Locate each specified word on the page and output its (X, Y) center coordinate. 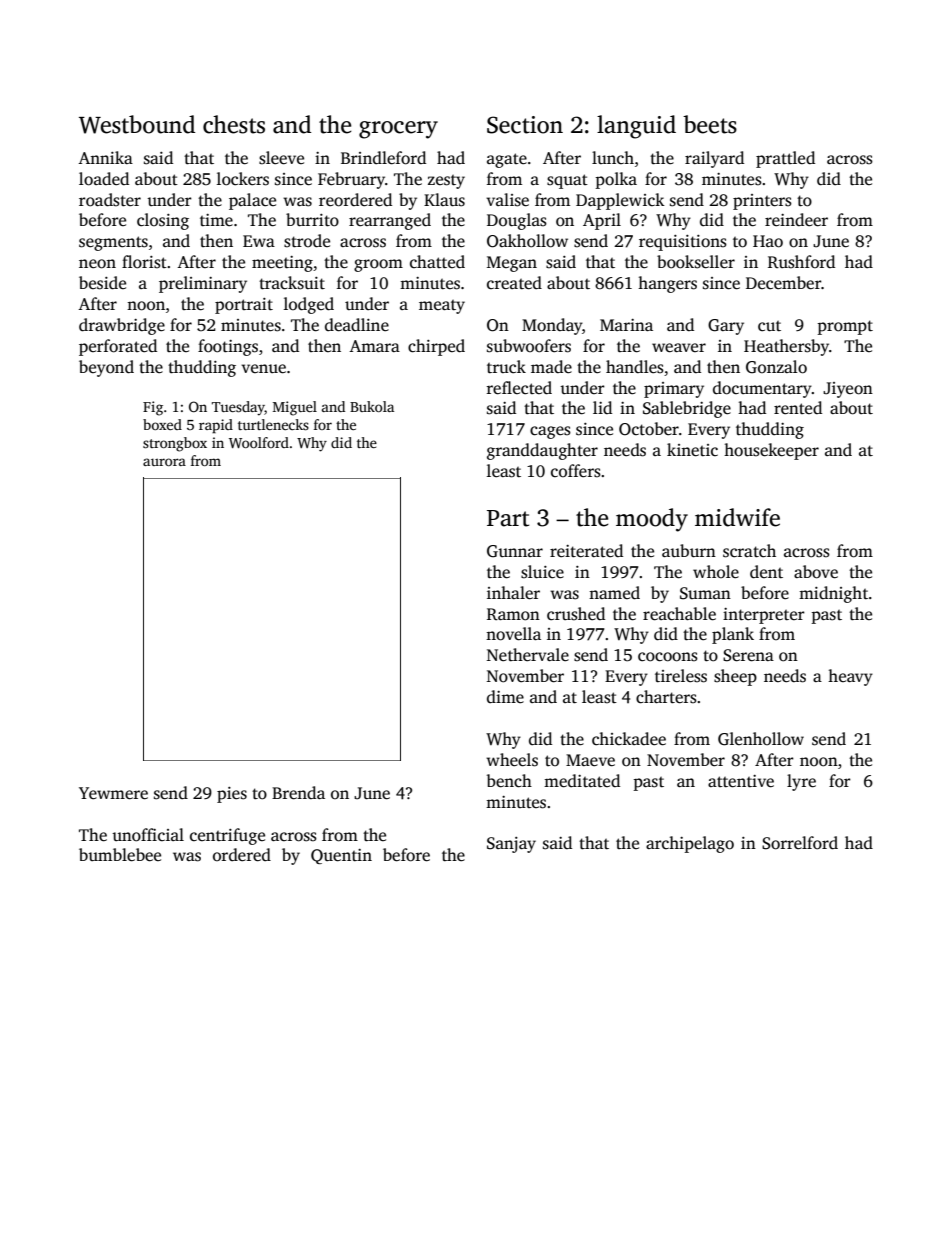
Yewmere (113, 793)
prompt (845, 327)
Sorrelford (800, 843)
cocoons (668, 657)
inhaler (513, 593)
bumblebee (120, 855)
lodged (309, 305)
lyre (801, 782)
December (783, 283)
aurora (164, 462)
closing (163, 221)
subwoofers (529, 346)
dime (505, 697)
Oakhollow (527, 241)
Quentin (341, 856)
